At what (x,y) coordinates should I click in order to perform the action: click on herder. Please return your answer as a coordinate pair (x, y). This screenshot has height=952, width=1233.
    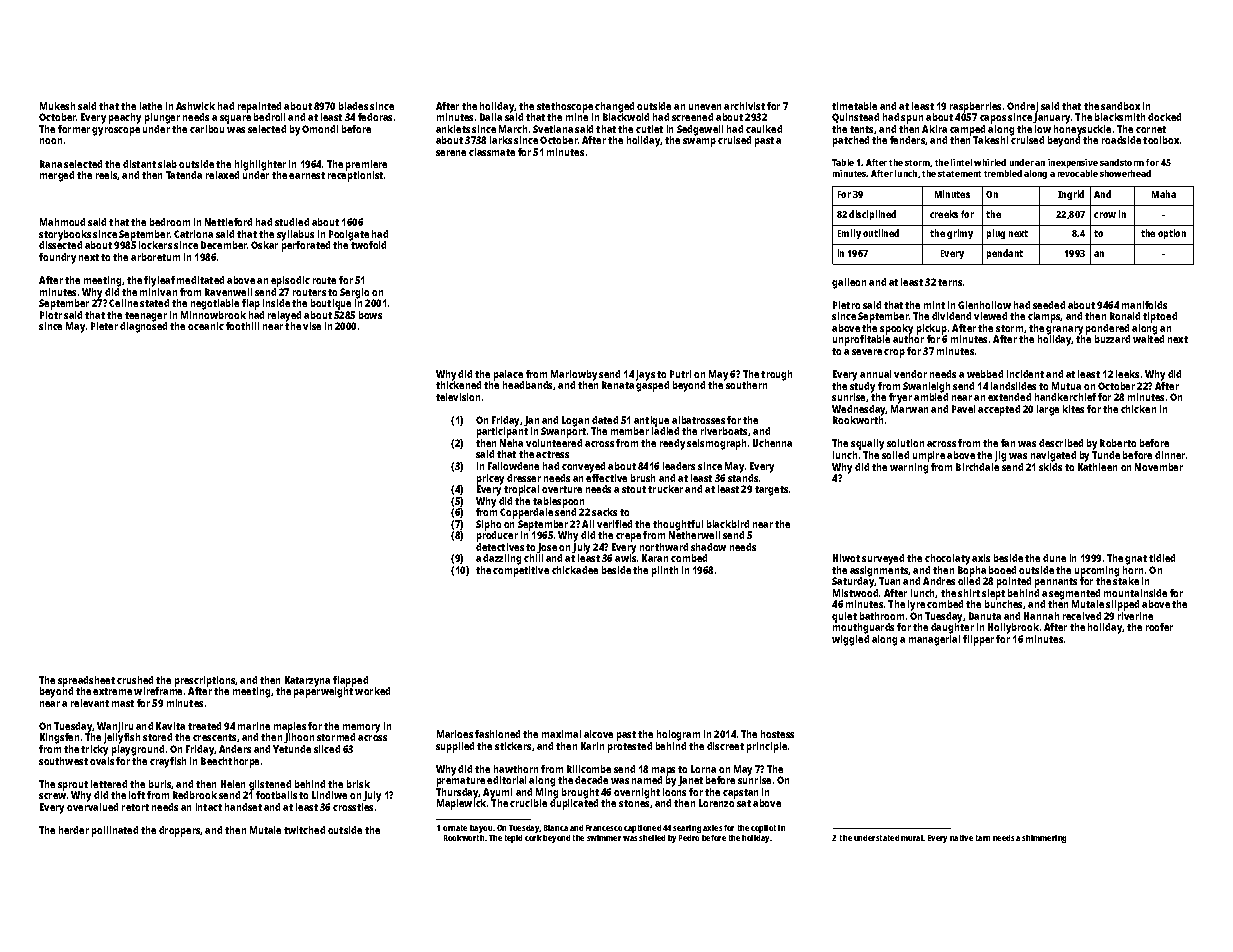
    Looking at the image, I should click on (74, 830).
